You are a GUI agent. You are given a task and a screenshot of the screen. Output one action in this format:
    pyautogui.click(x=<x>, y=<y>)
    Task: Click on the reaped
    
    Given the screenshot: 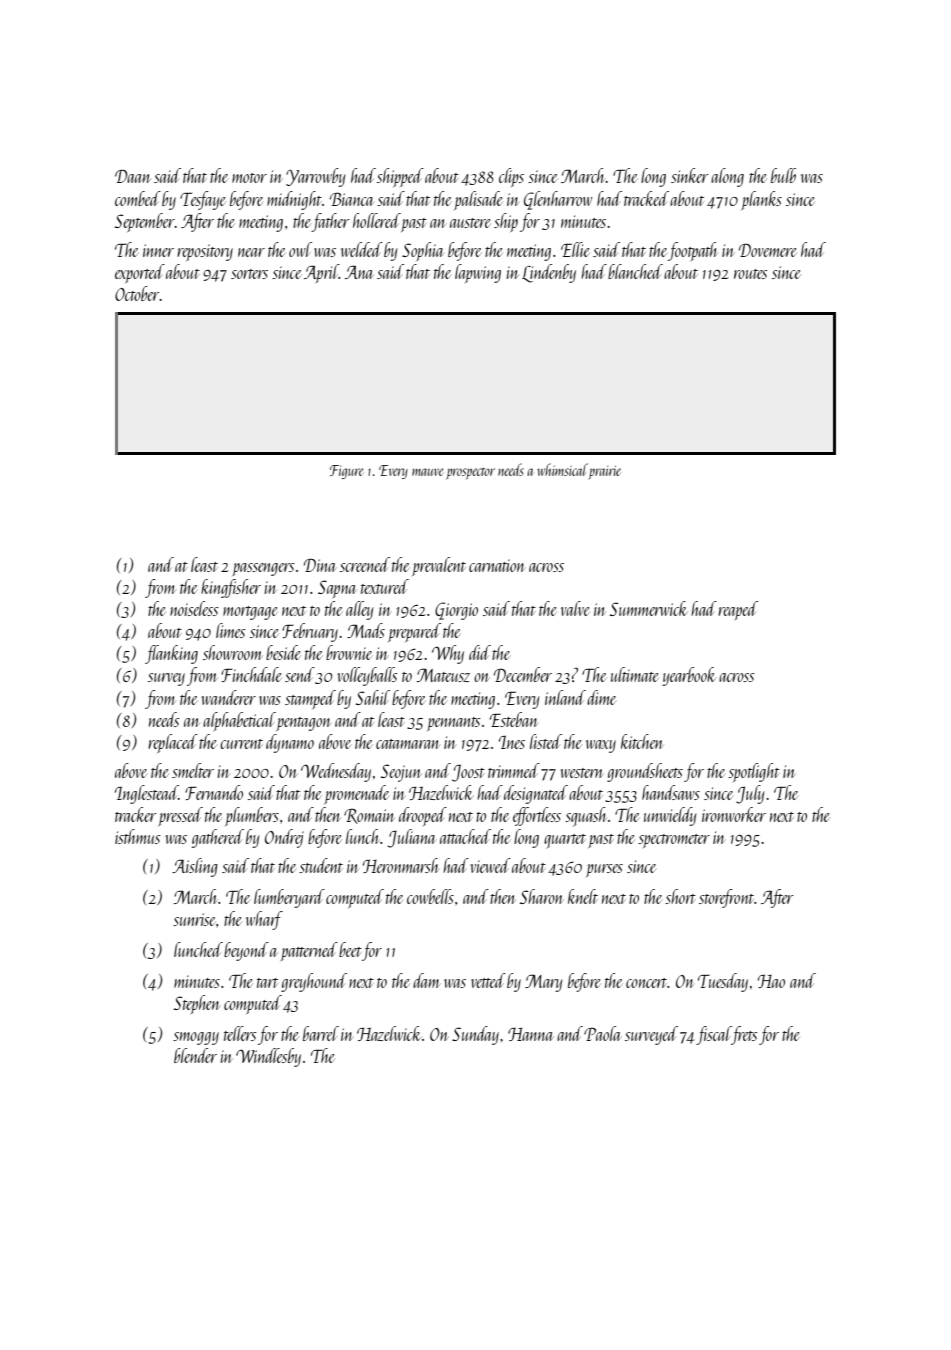 What is the action you would take?
    pyautogui.click(x=738, y=610)
